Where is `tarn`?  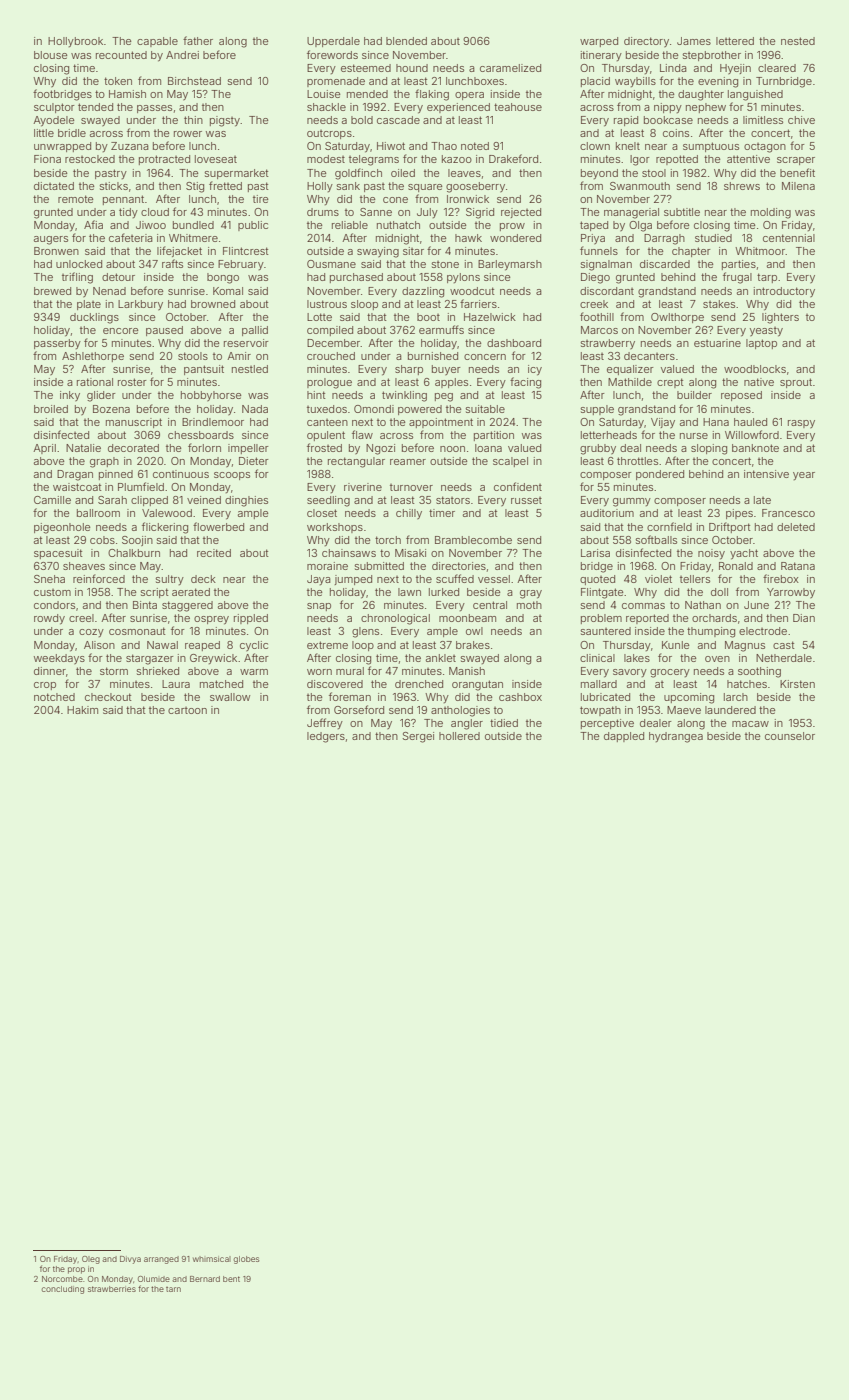
tarn is located at coordinates (173, 1289).
